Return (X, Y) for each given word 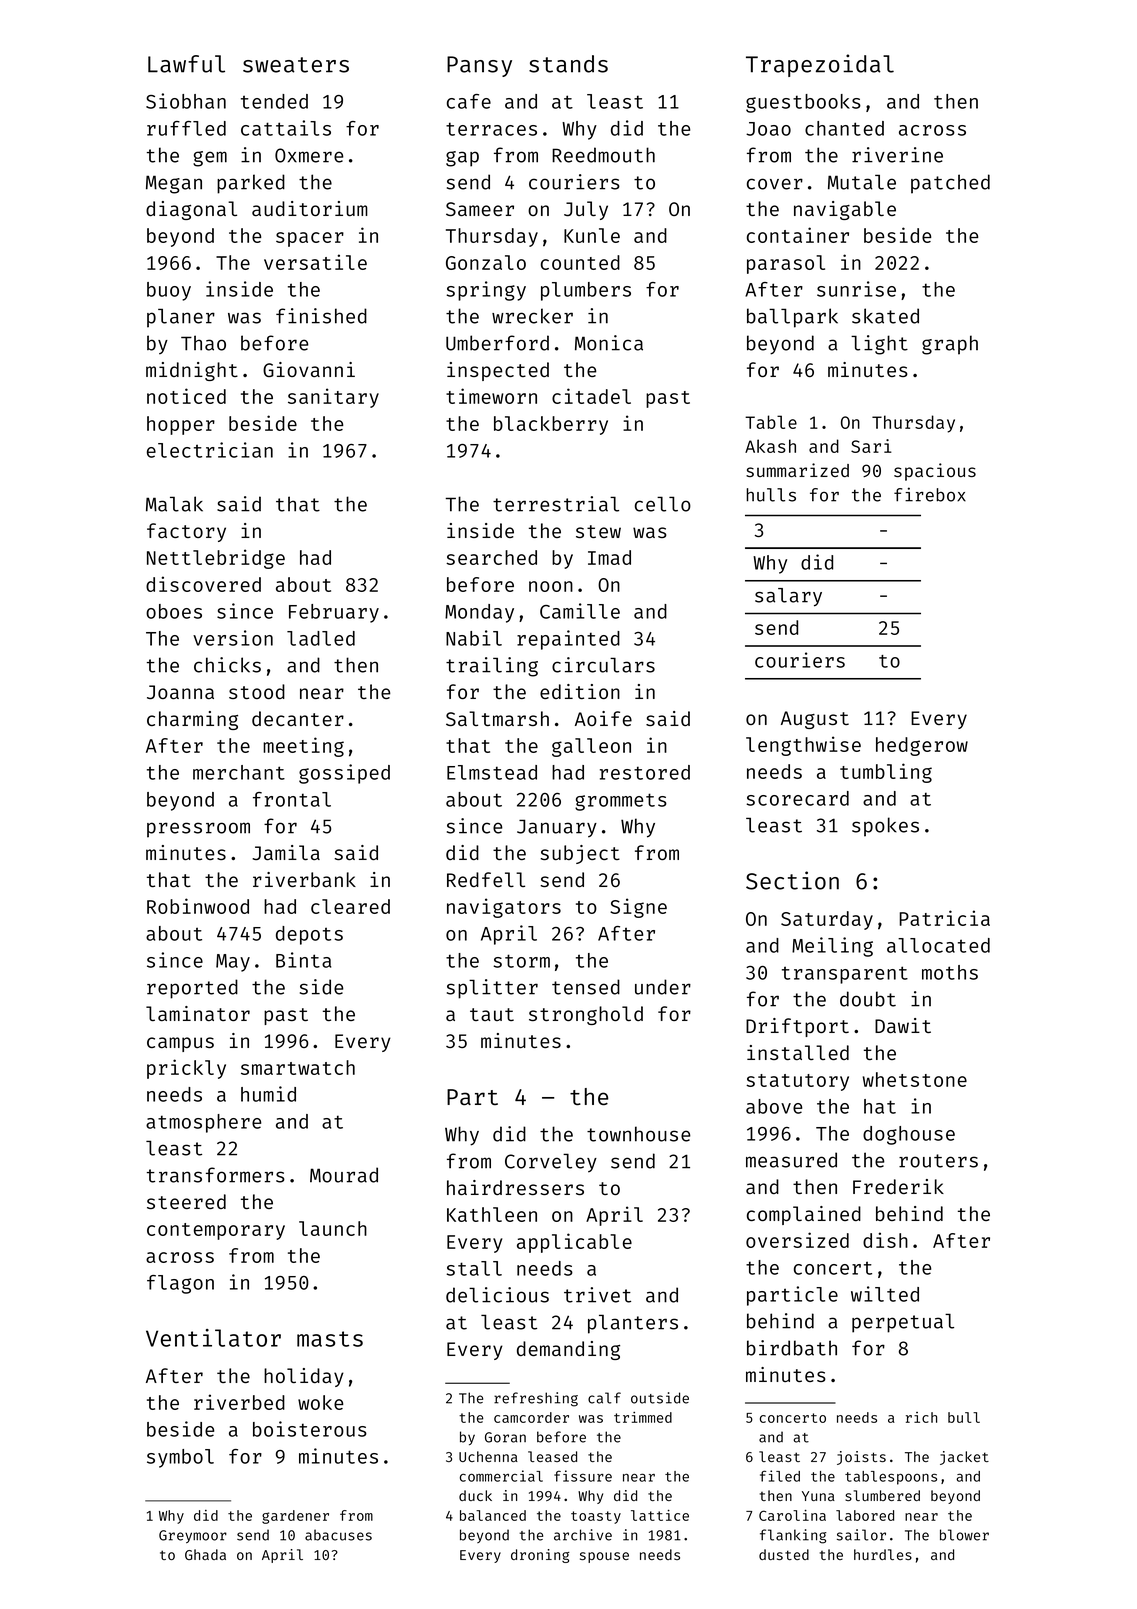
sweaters (296, 65)
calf (604, 1398)
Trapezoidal (820, 65)
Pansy (479, 66)
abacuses (338, 1535)
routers (938, 1161)
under (663, 987)
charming (192, 720)
